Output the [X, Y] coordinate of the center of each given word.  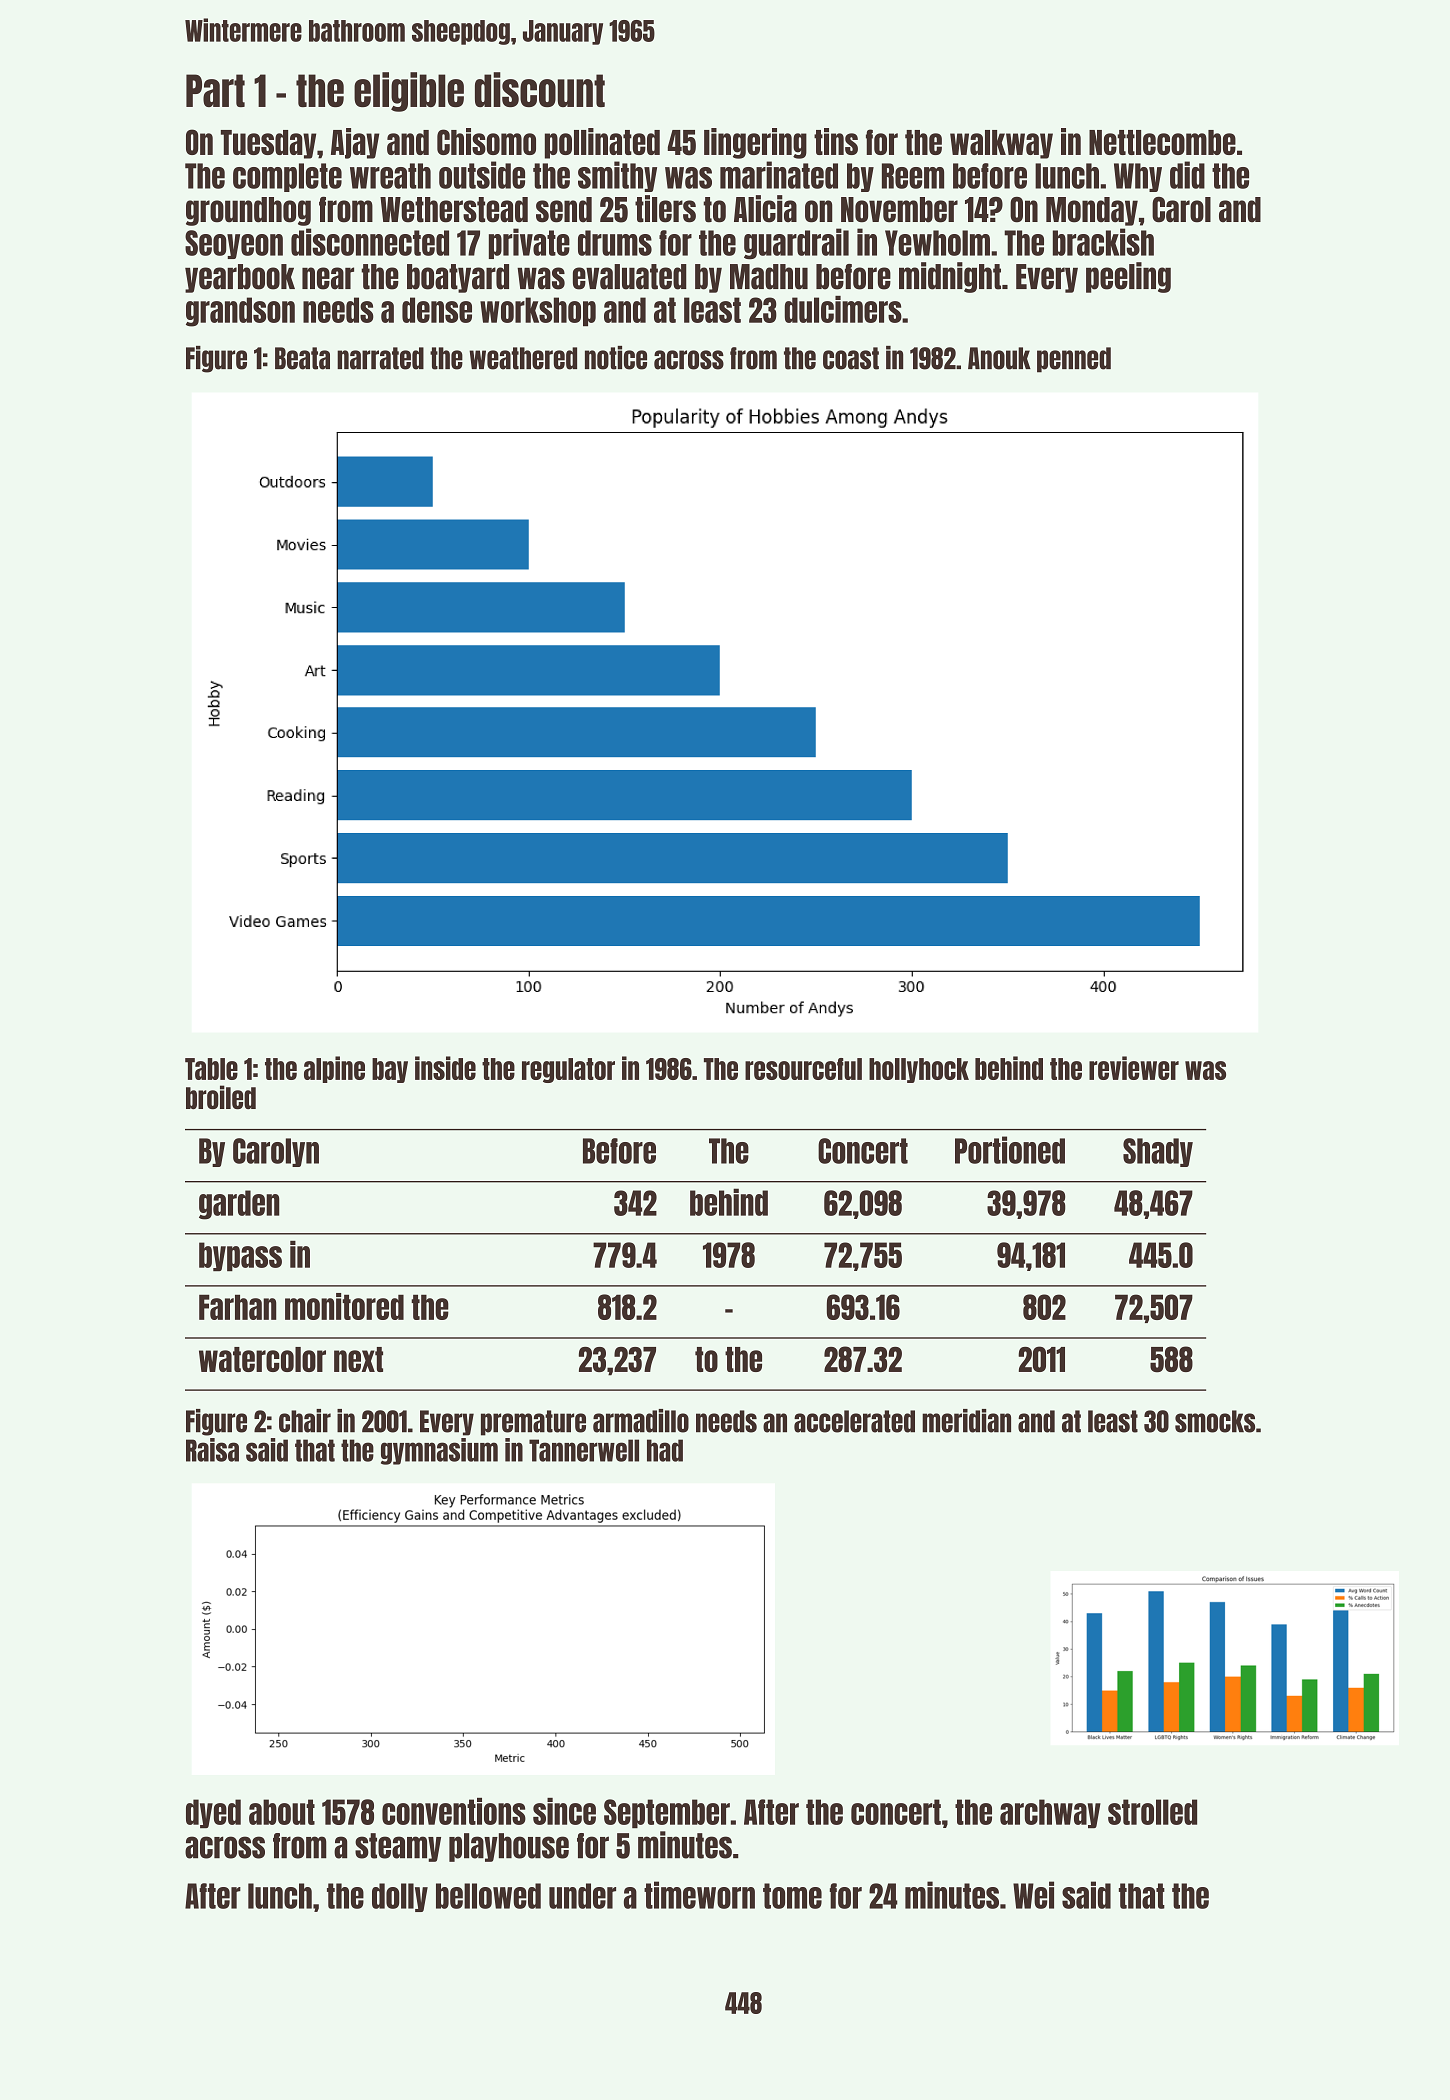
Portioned [1010, 1150]
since [564, 1811]
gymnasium [439, 1451]
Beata [302, 358]
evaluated [630, 277]
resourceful [803, 1069]
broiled [221, 1097]
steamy [398, 1847]
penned [1074, 360]
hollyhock [919, 1070]
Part [215, 90]
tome [792, 1896]
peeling [1128, 277]
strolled [1152, 1812]
